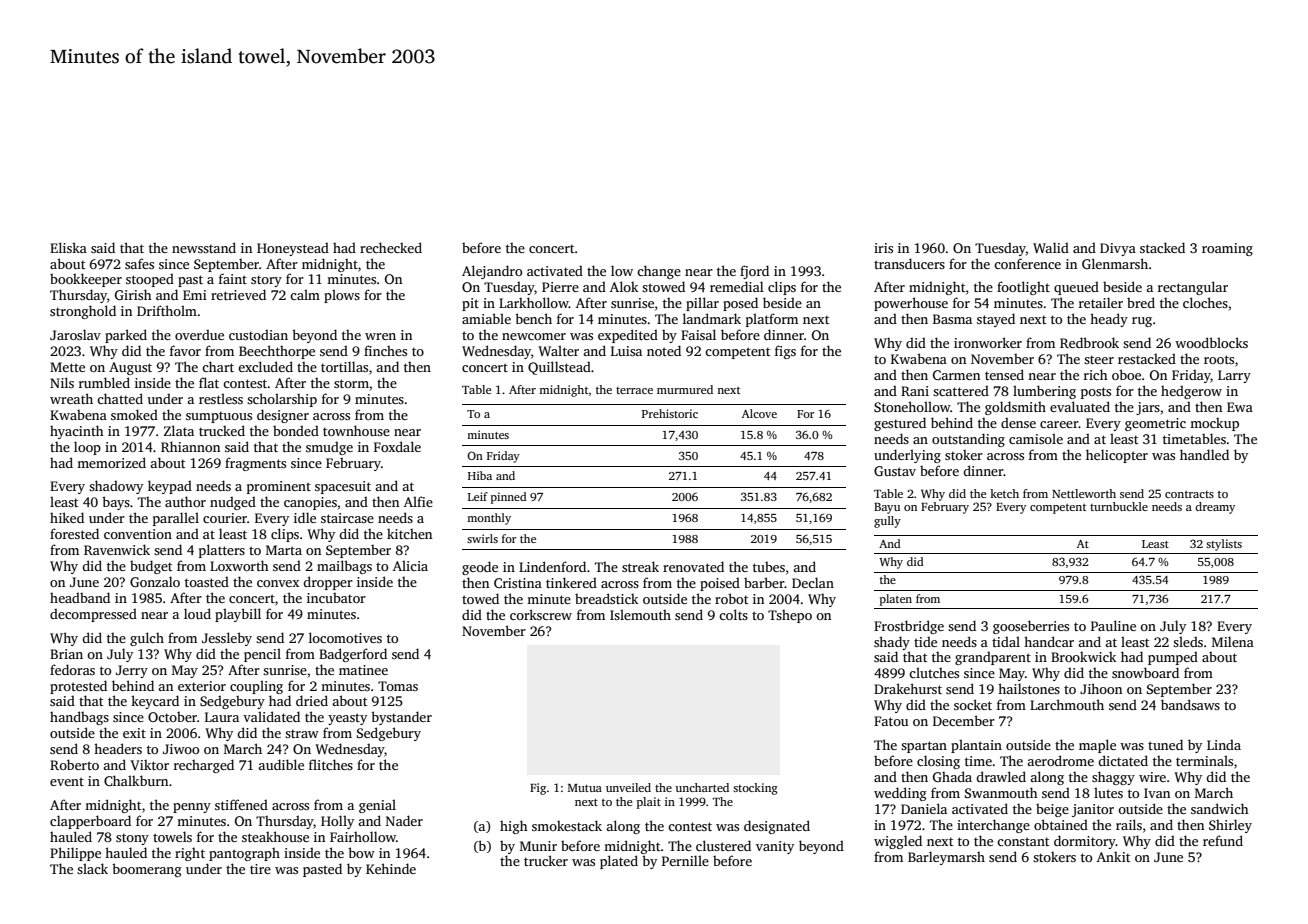 This screenshot has height=924, width=1308. What do you see at coordinates (279, 487) in the screenshot?
I see `prominent` at bounding box center [279, 487].
